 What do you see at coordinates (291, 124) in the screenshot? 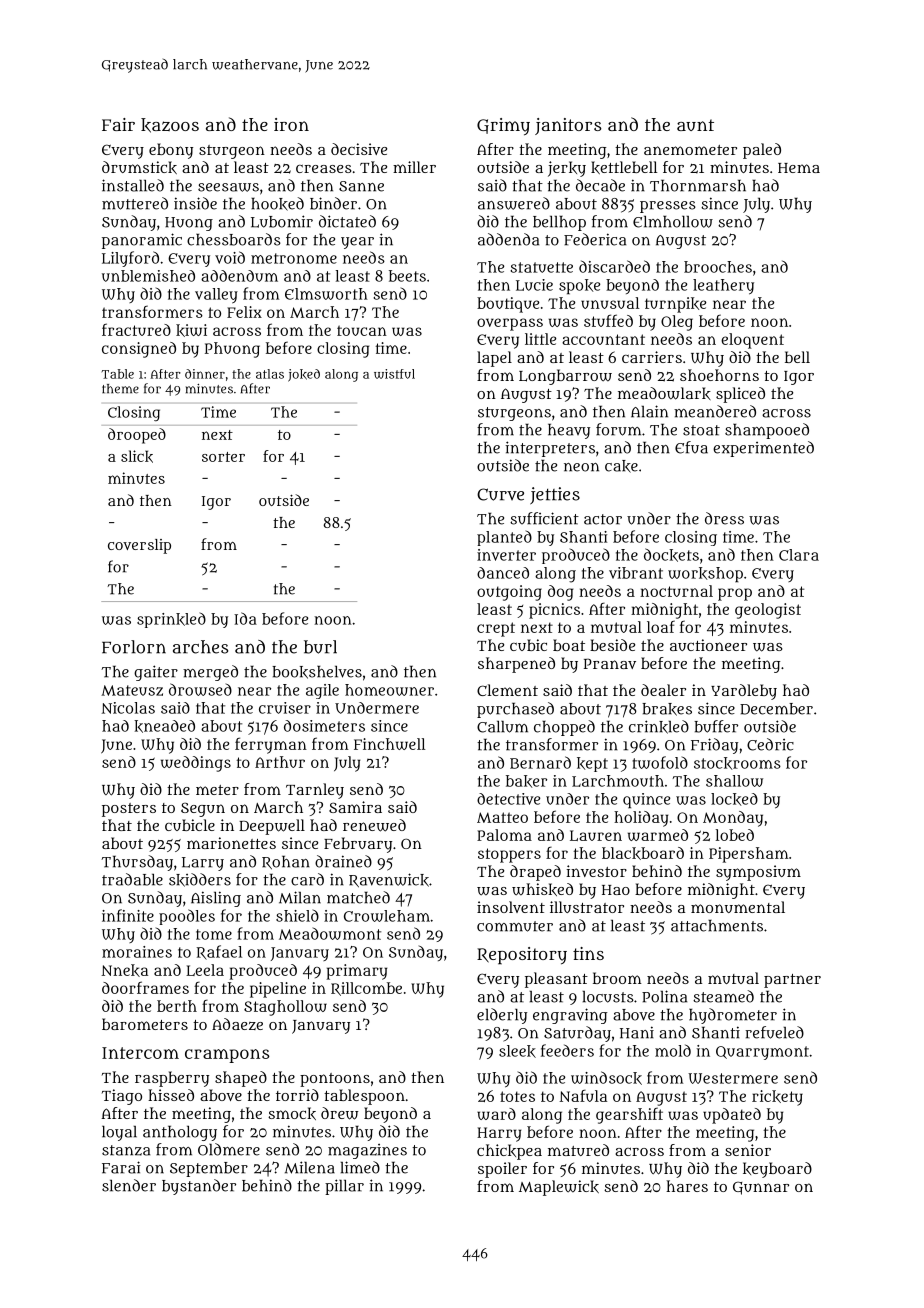
I see `iron` at bounding box center [291, 124].
